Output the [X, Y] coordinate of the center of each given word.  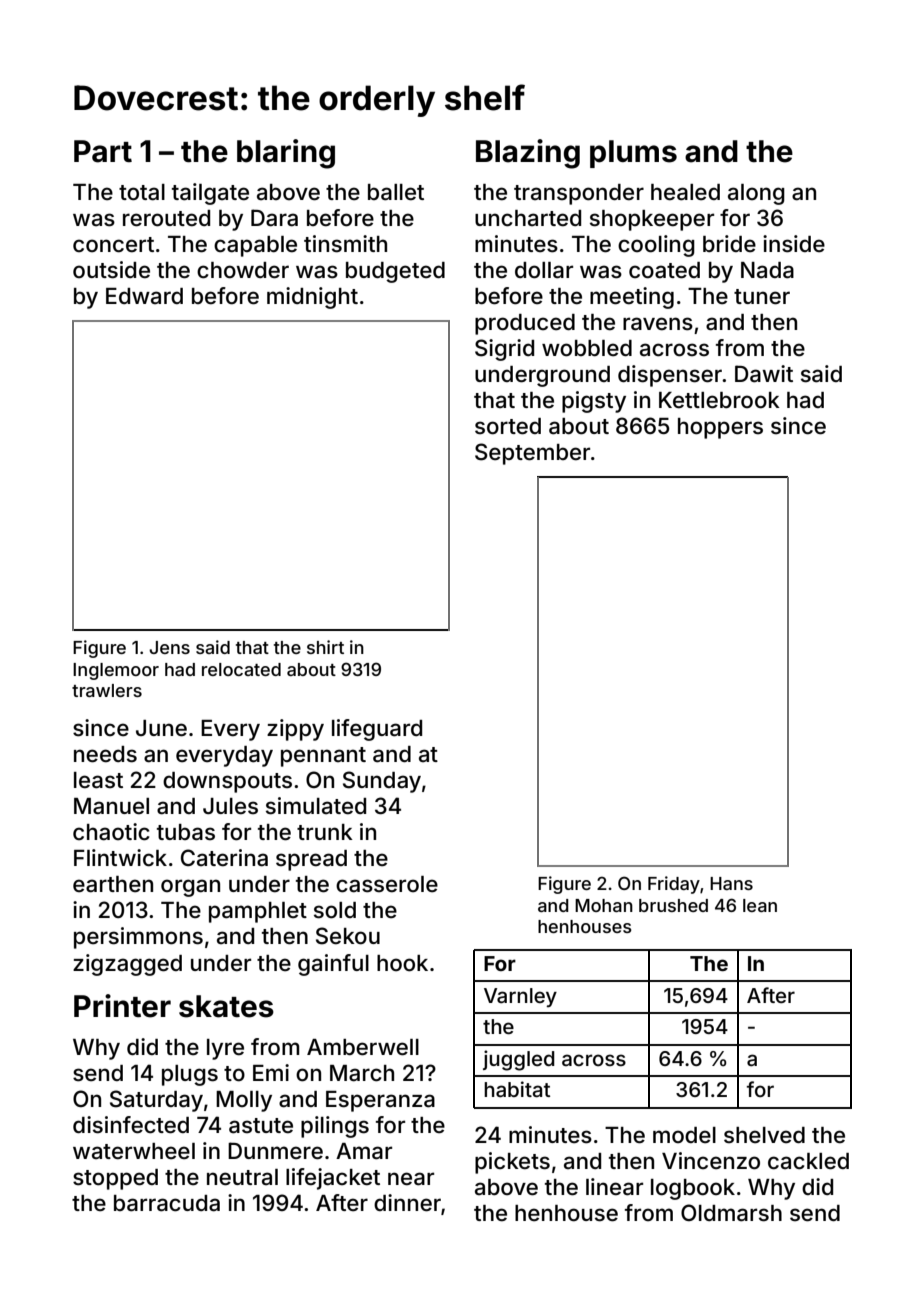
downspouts [227, 782]
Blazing [528, 154]
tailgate [210, 194]
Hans [731, 883]
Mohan [604, 905]
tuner [762, 297]
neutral [242, 1177]
